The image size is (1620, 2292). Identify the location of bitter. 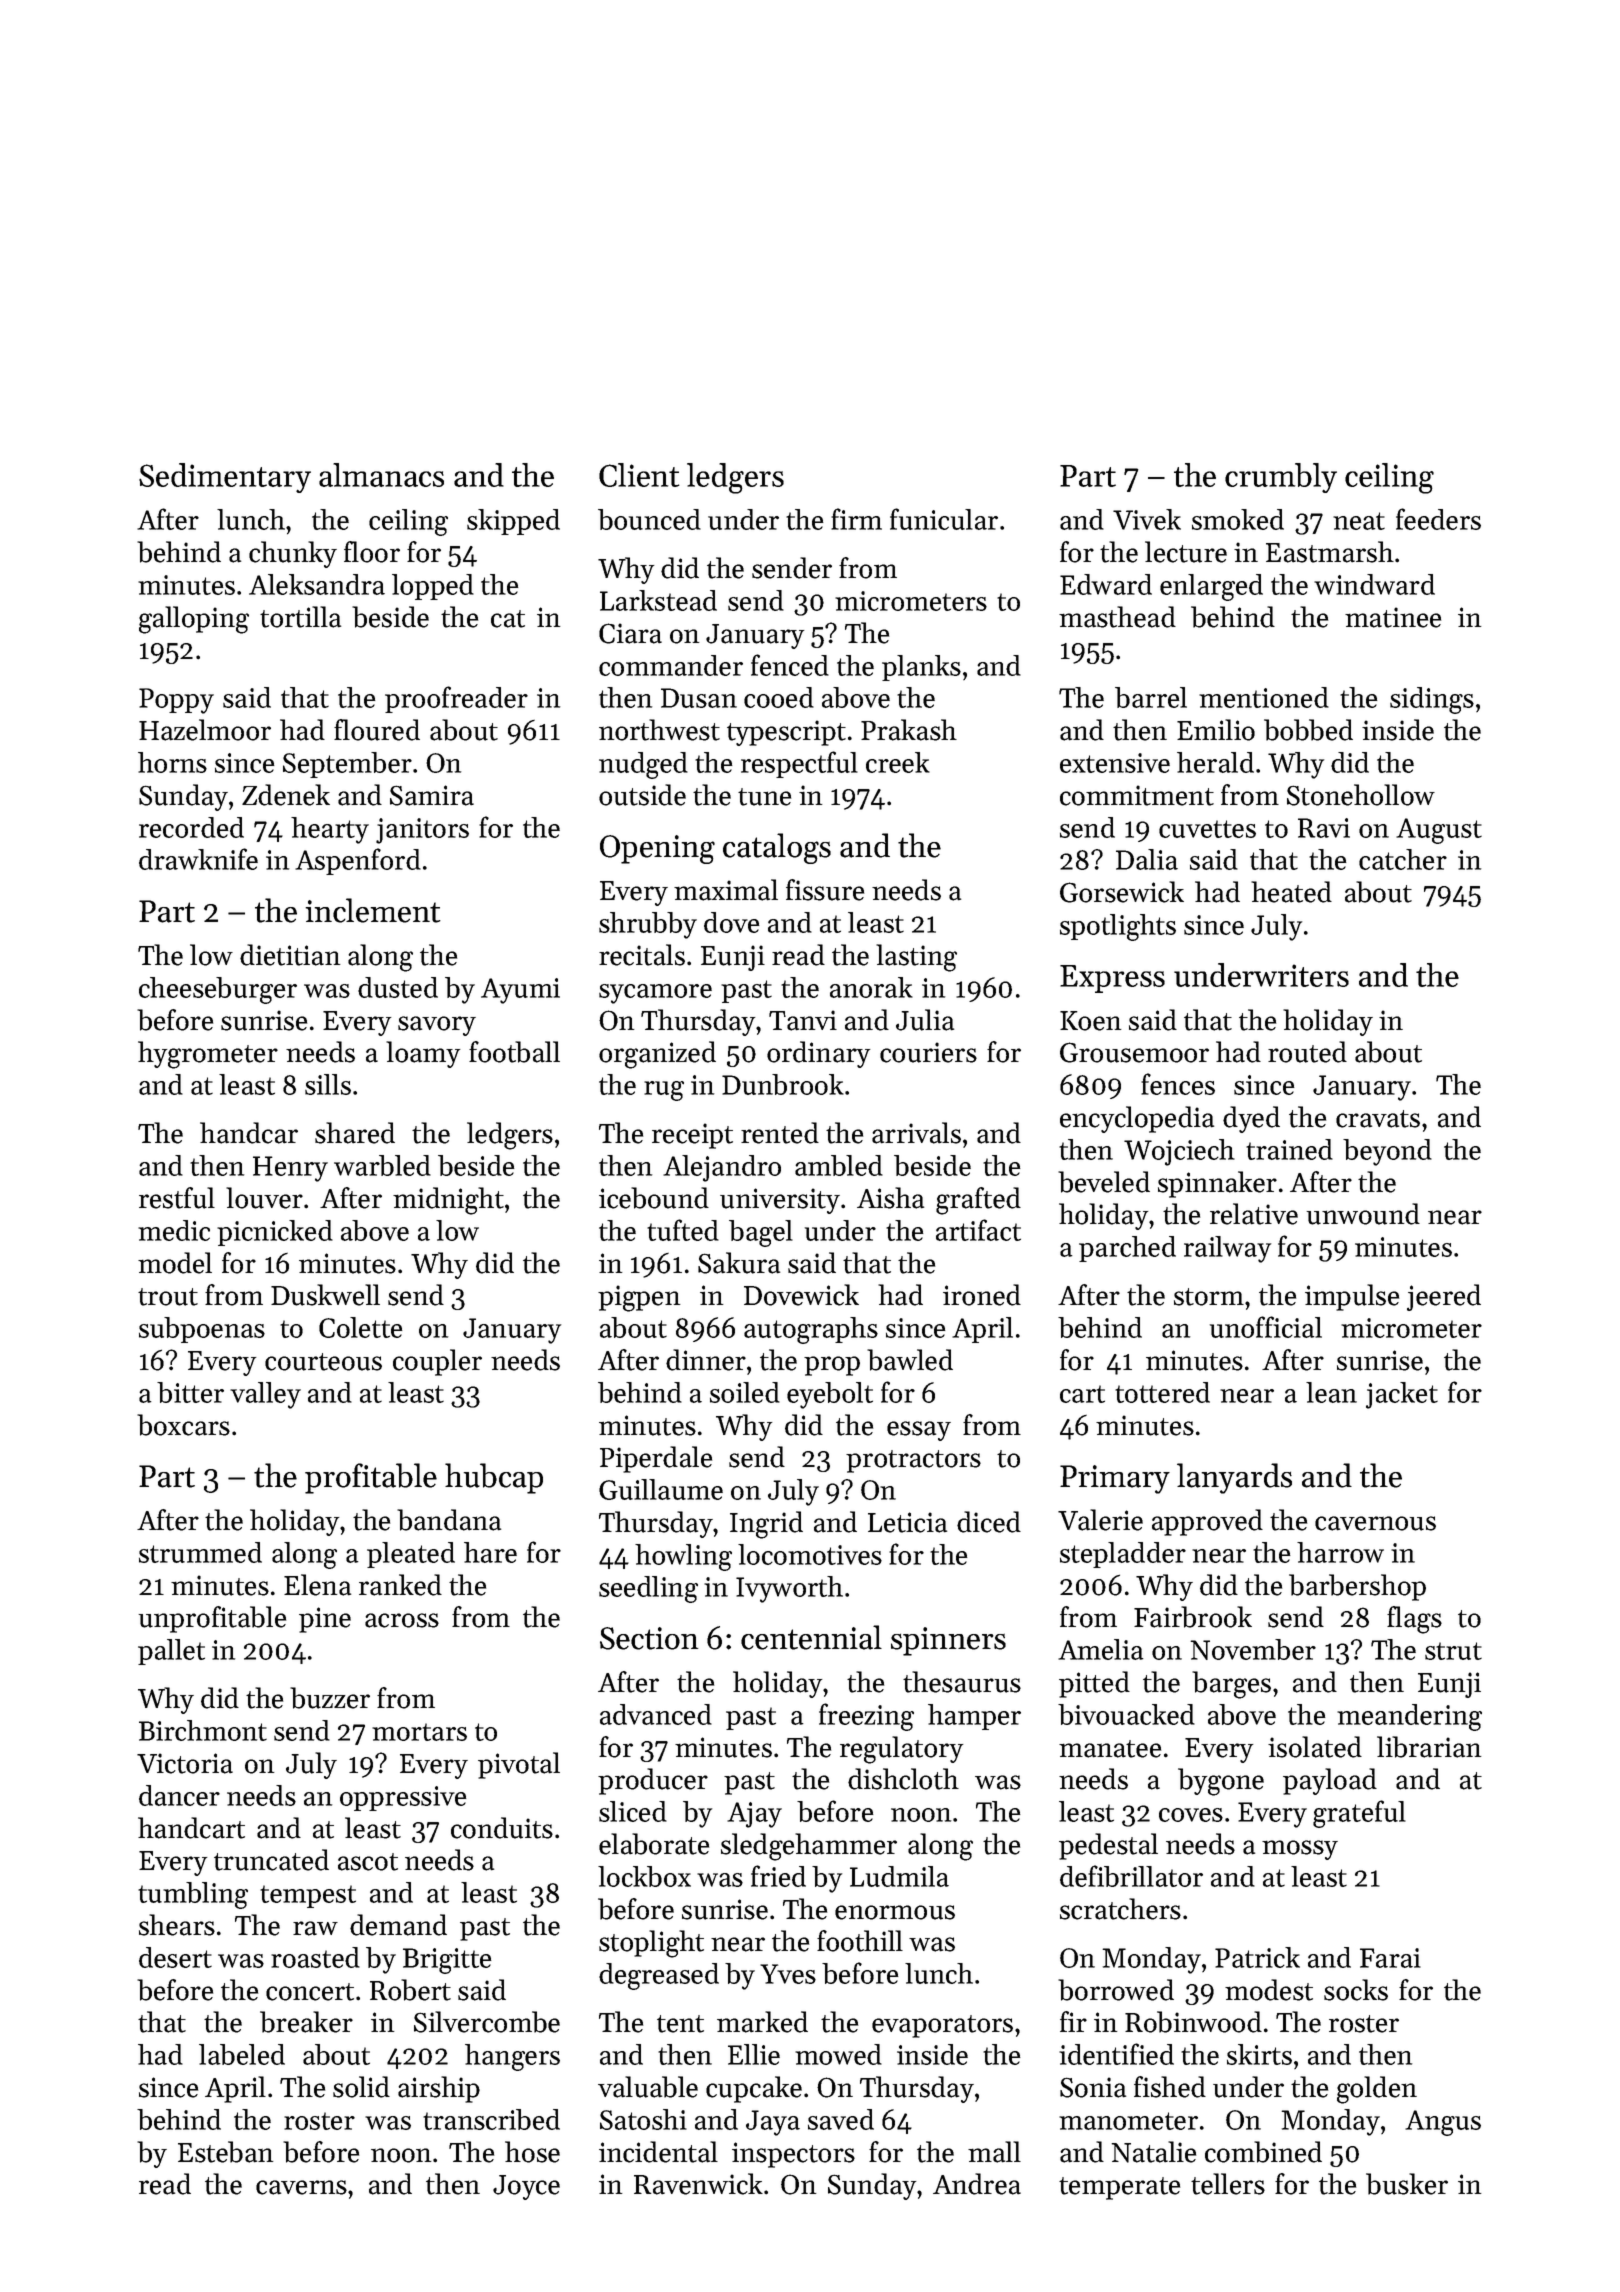
(190, 1392).
